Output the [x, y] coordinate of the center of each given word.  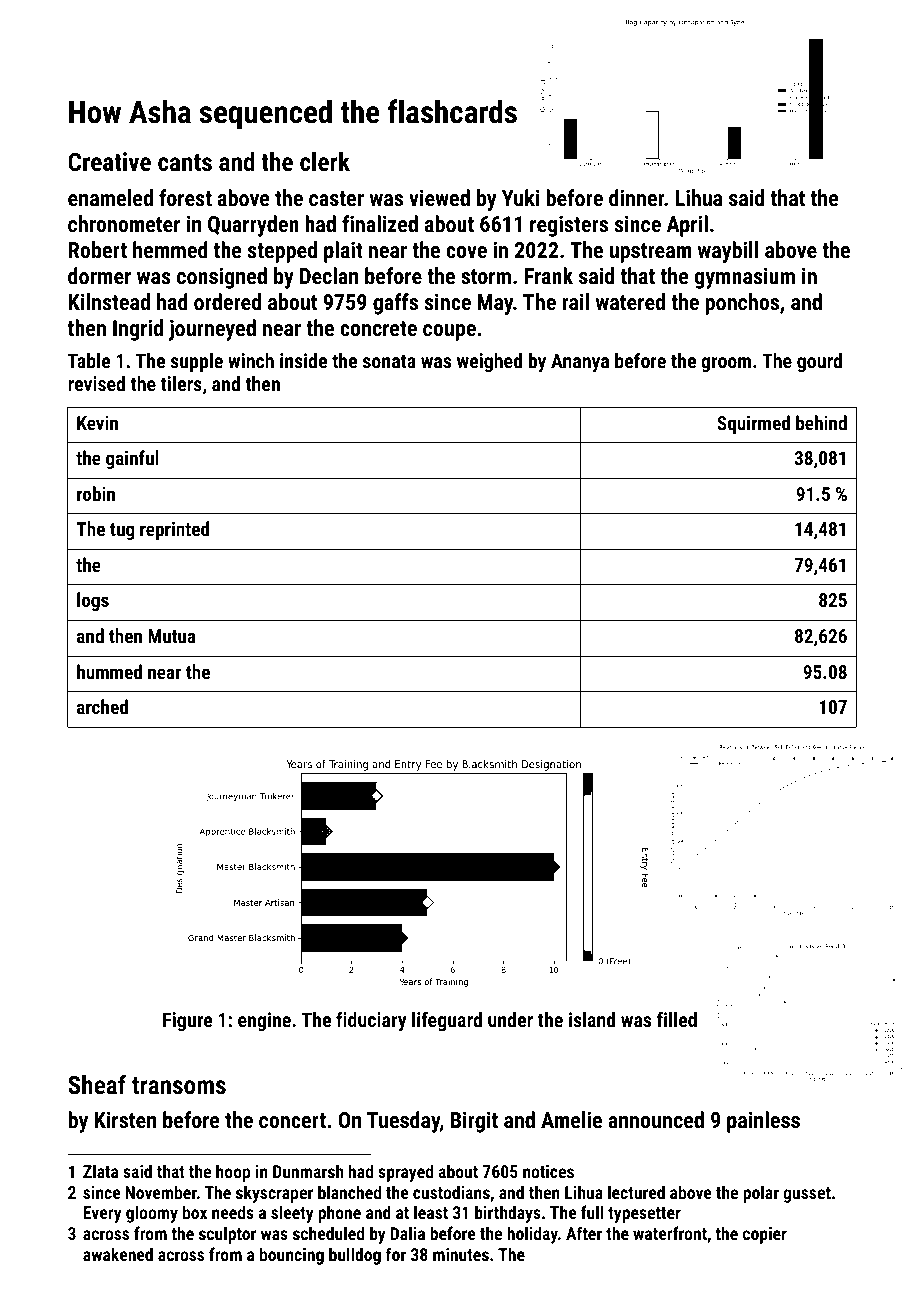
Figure [188, 1021]
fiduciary [371, 1021]
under [510, 1019]
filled [677, 1019]
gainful [132, 459]
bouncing [292, 1256]
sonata [389, 361]
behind [821, 422]
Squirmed [753, 424]
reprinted [174, 530]
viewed [439, 197]
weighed [489, 362]
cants [185, 162]
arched [102, 706]
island [592, 1019]
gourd [819, 362]
